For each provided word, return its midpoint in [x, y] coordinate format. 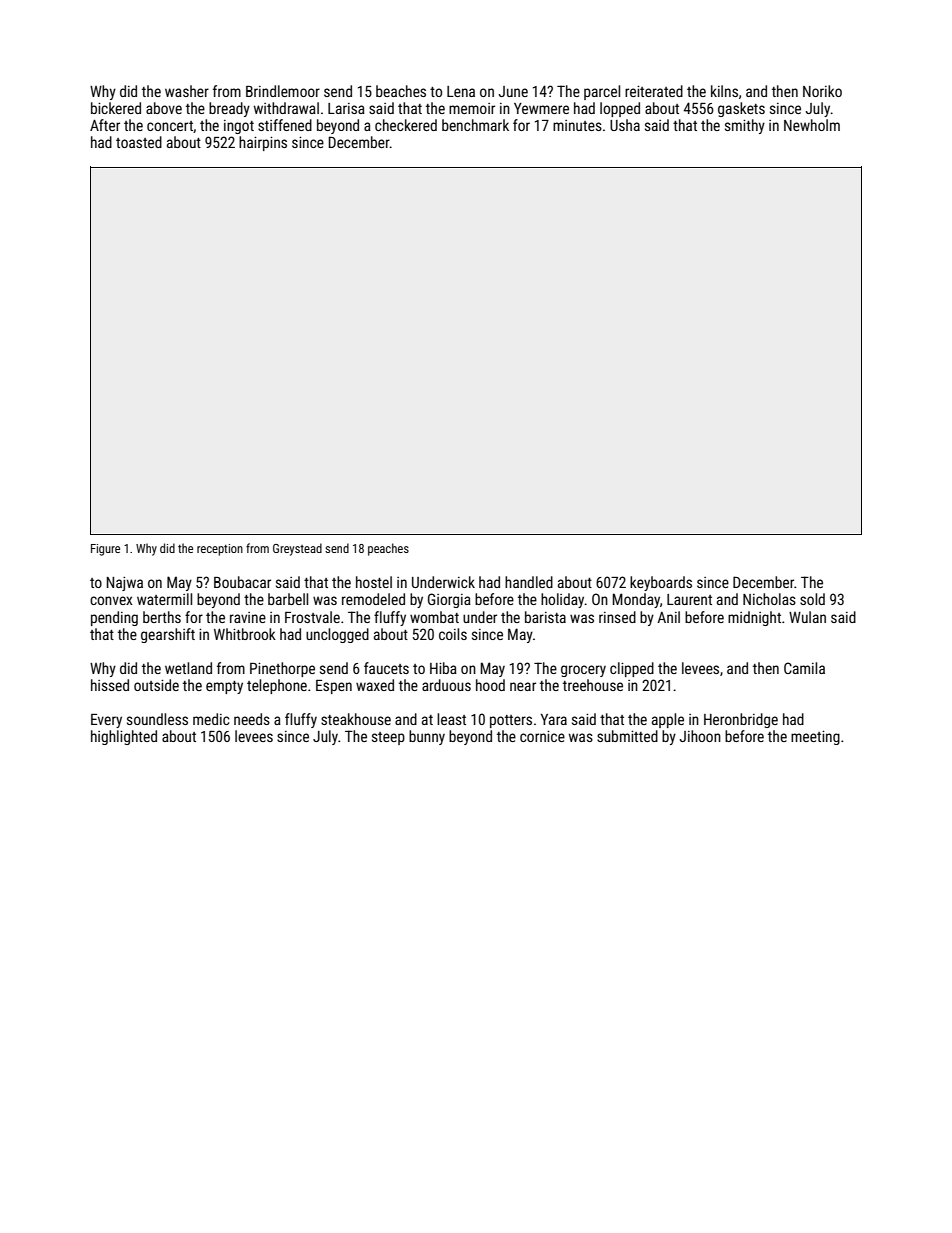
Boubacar [242, 582]
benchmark [475, 125]
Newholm [812, 125]
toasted [139, 142]
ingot [239, 127]
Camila [804, 668]
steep [388, 738]
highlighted [124, 737]
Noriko [822, 91]
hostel [374, 582]
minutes [577, 125]
